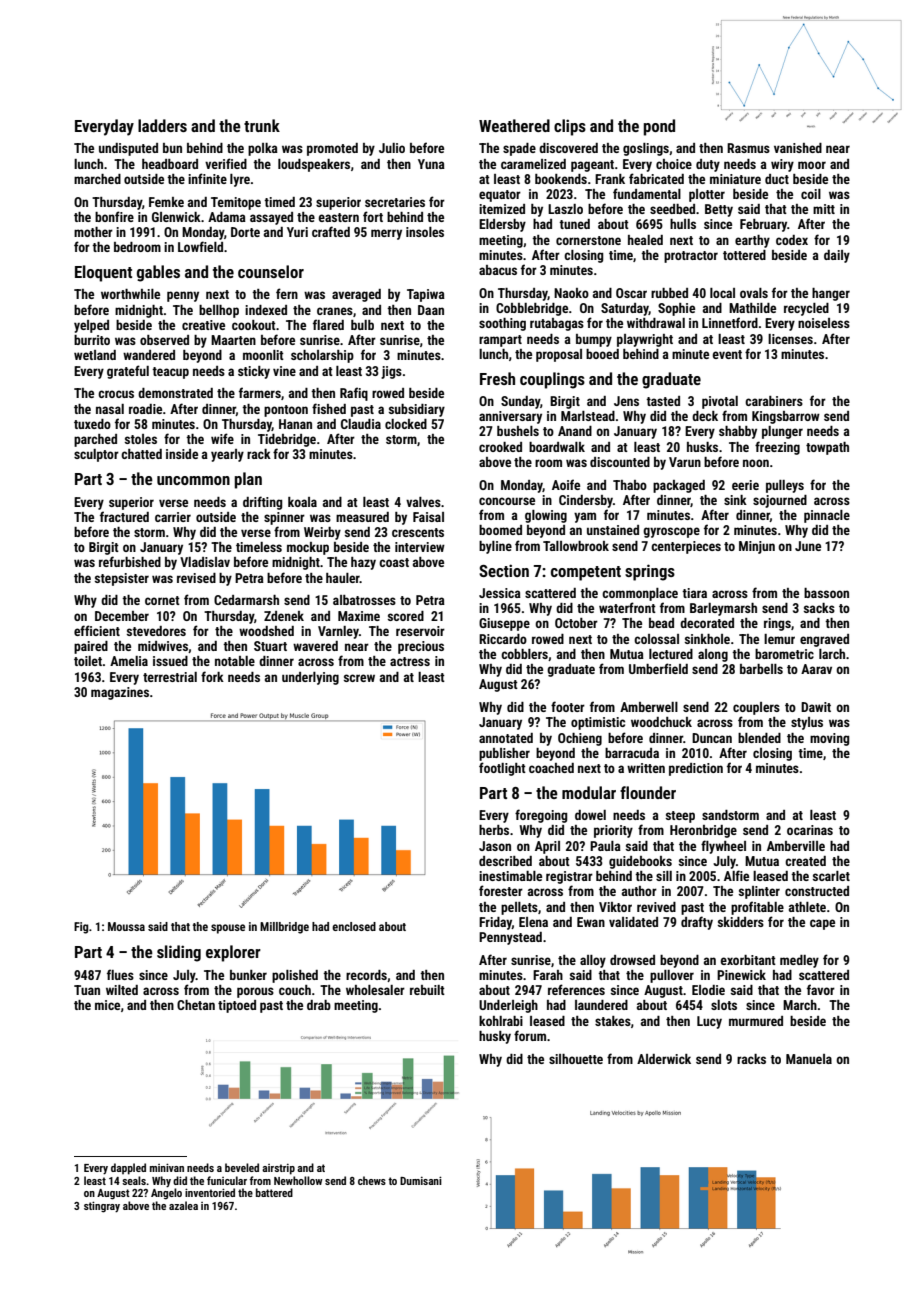  I want to click on chatted, so click(141, 454).
